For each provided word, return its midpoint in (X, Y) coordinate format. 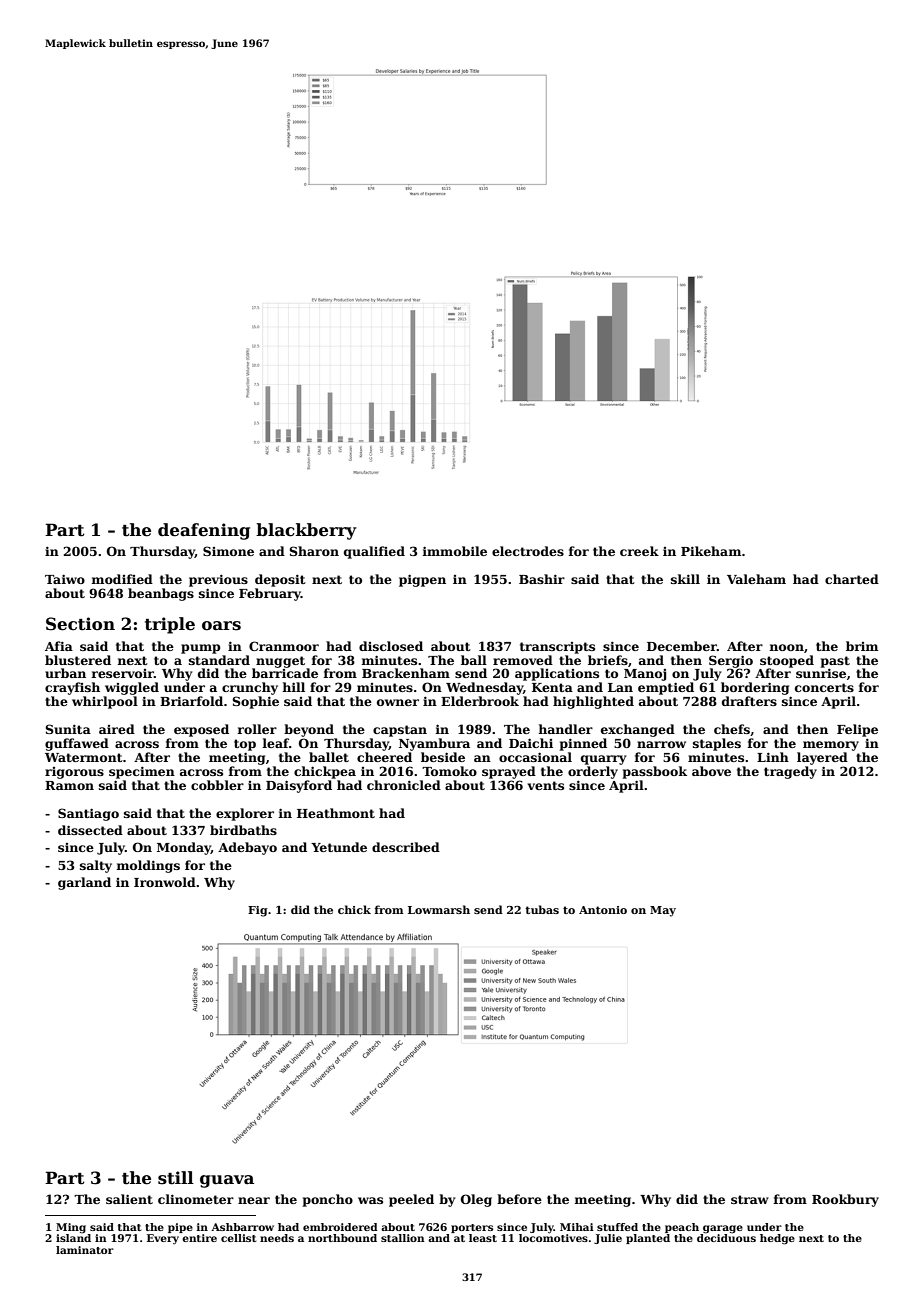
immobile (455, 551)
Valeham (756, 579)
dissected (90, 830)
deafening (204, 531)
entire (199, 1238)
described (406, 847)
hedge (777, 1239)
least (483, 1238)
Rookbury (845, 1200)
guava (227, 1181)
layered (822, 758)
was (370, 1200)
